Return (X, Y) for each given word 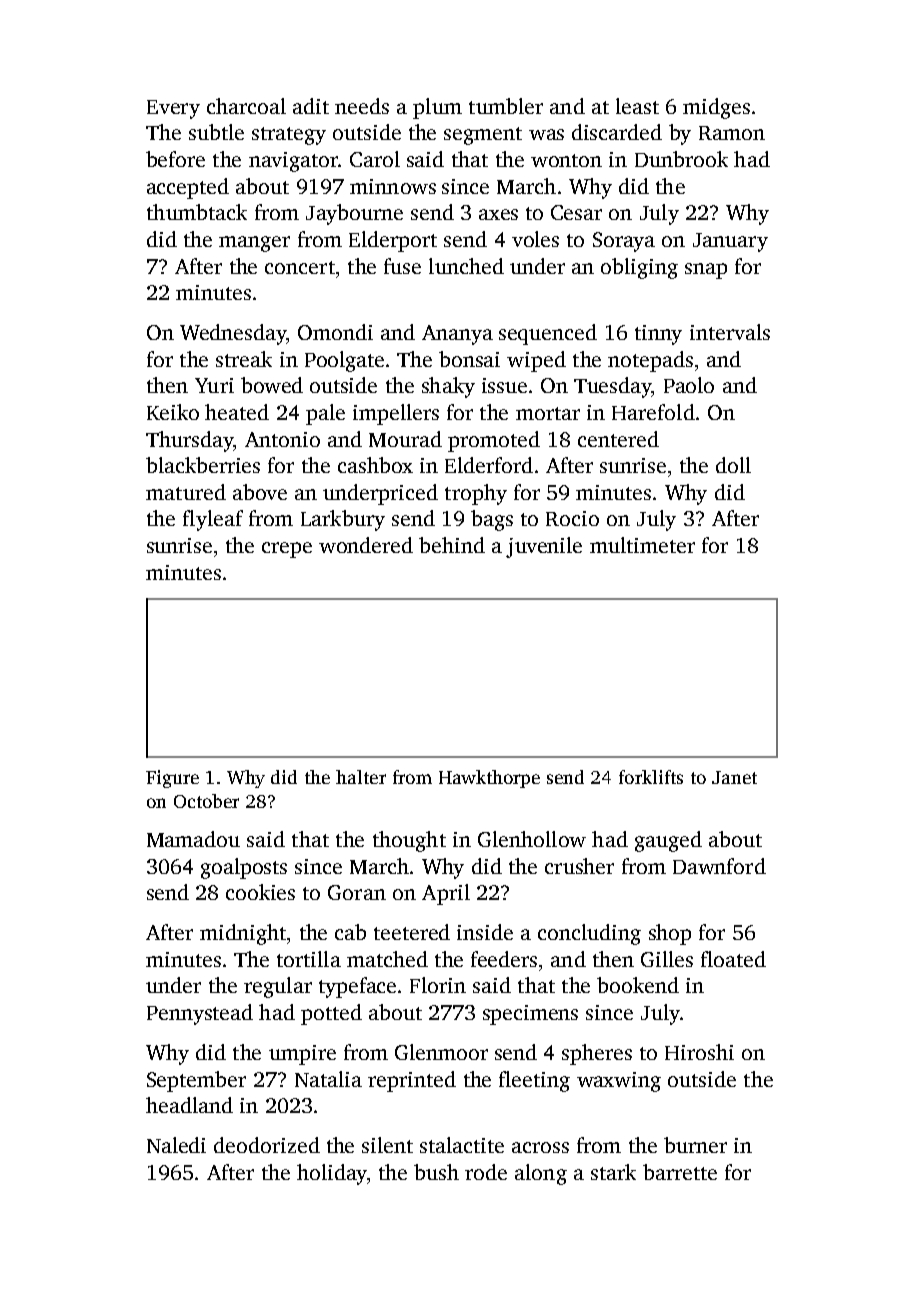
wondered (366, 545)
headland (189, 1105)
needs (362, 106)
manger (254, 244)
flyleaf (213, 520)
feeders (504, 959)
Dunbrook (681, 159)
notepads (650, 361)
